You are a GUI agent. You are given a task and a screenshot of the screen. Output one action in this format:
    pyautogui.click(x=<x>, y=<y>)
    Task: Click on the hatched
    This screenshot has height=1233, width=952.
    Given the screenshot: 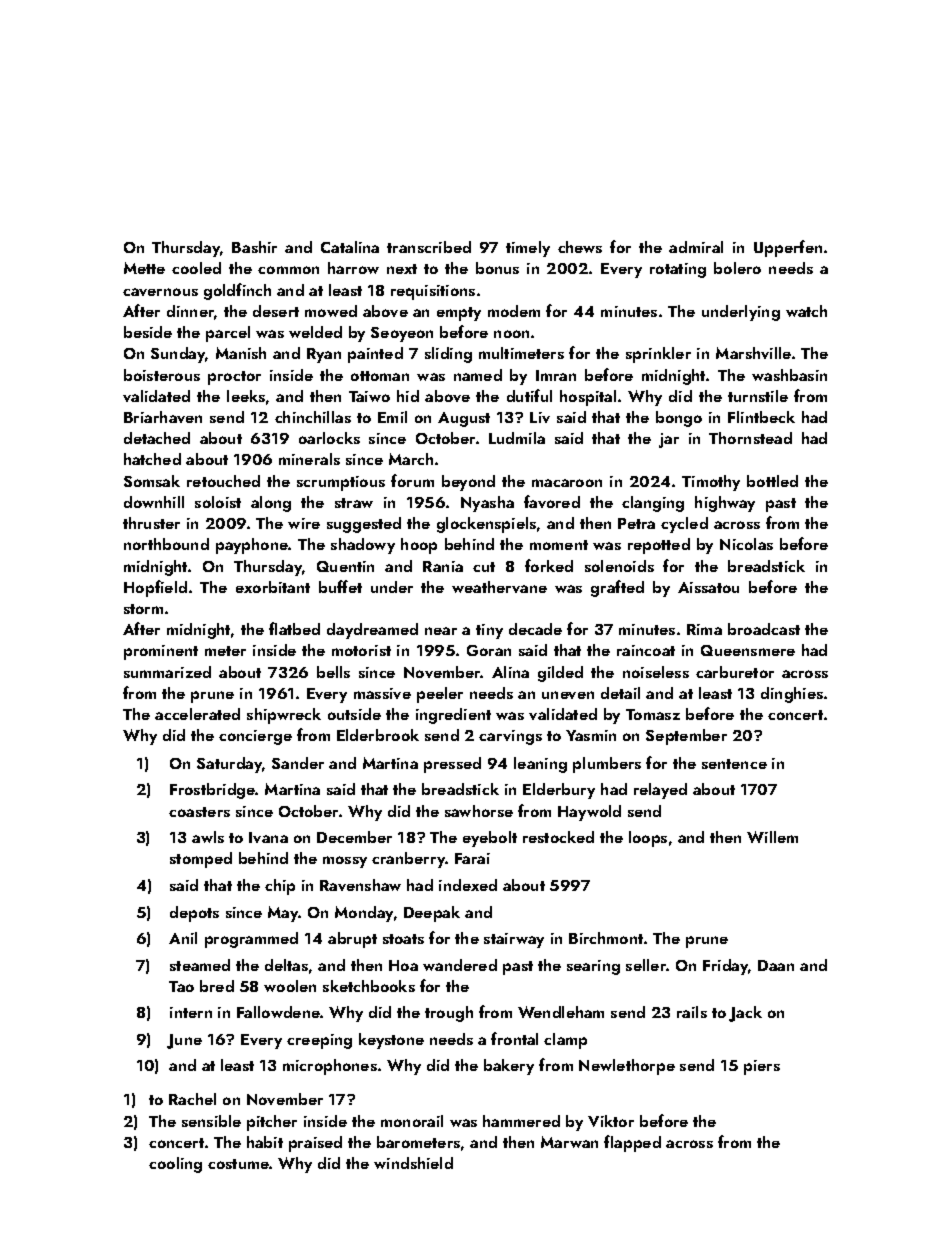 What is the action you would take?
    pyautogui.click(x=152, y=459)
